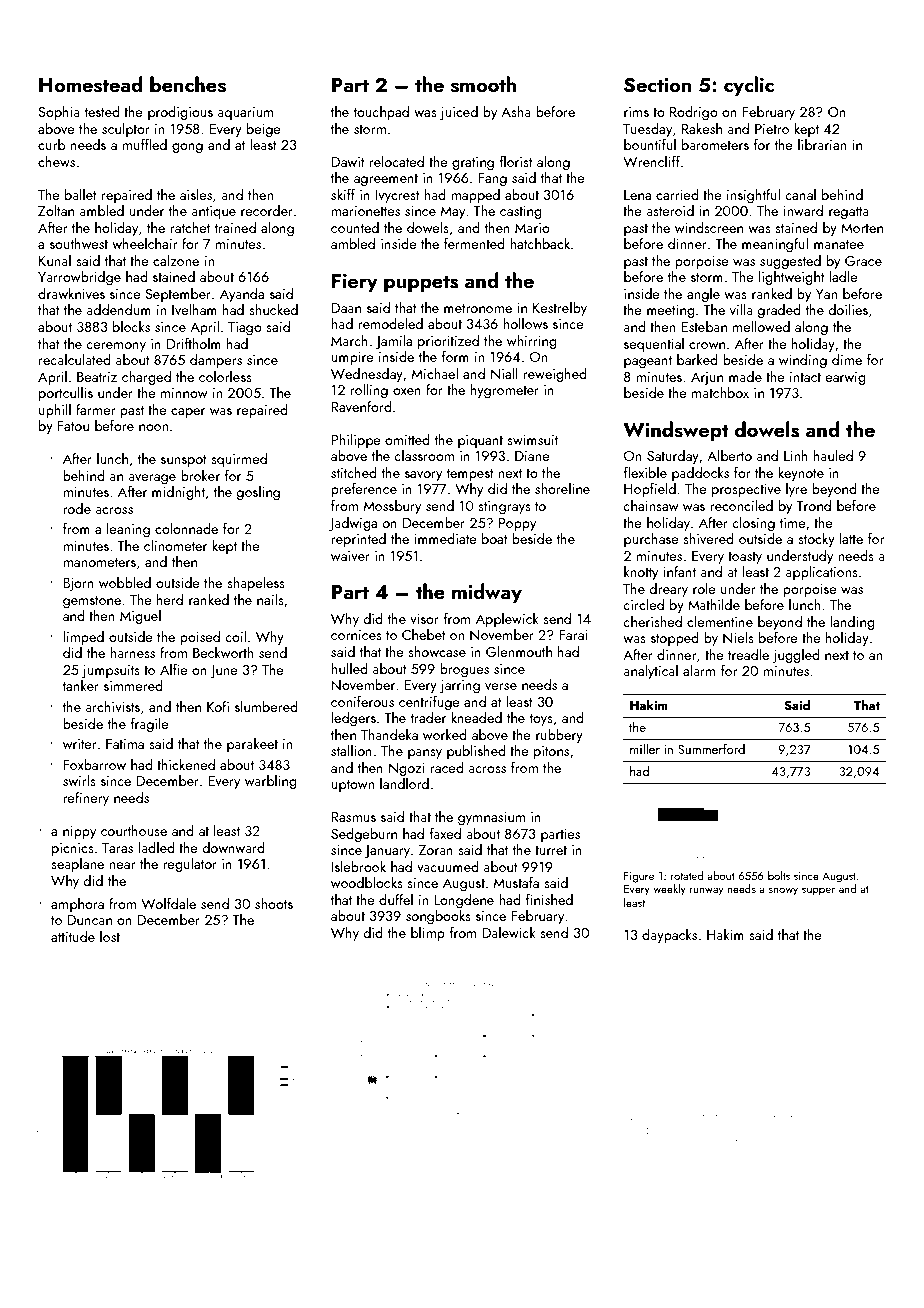 The height and width of the screenshot is (1308, 924). Describe the element at coordinates (658, 85) in the screenshot. I see `Section` at that location.
